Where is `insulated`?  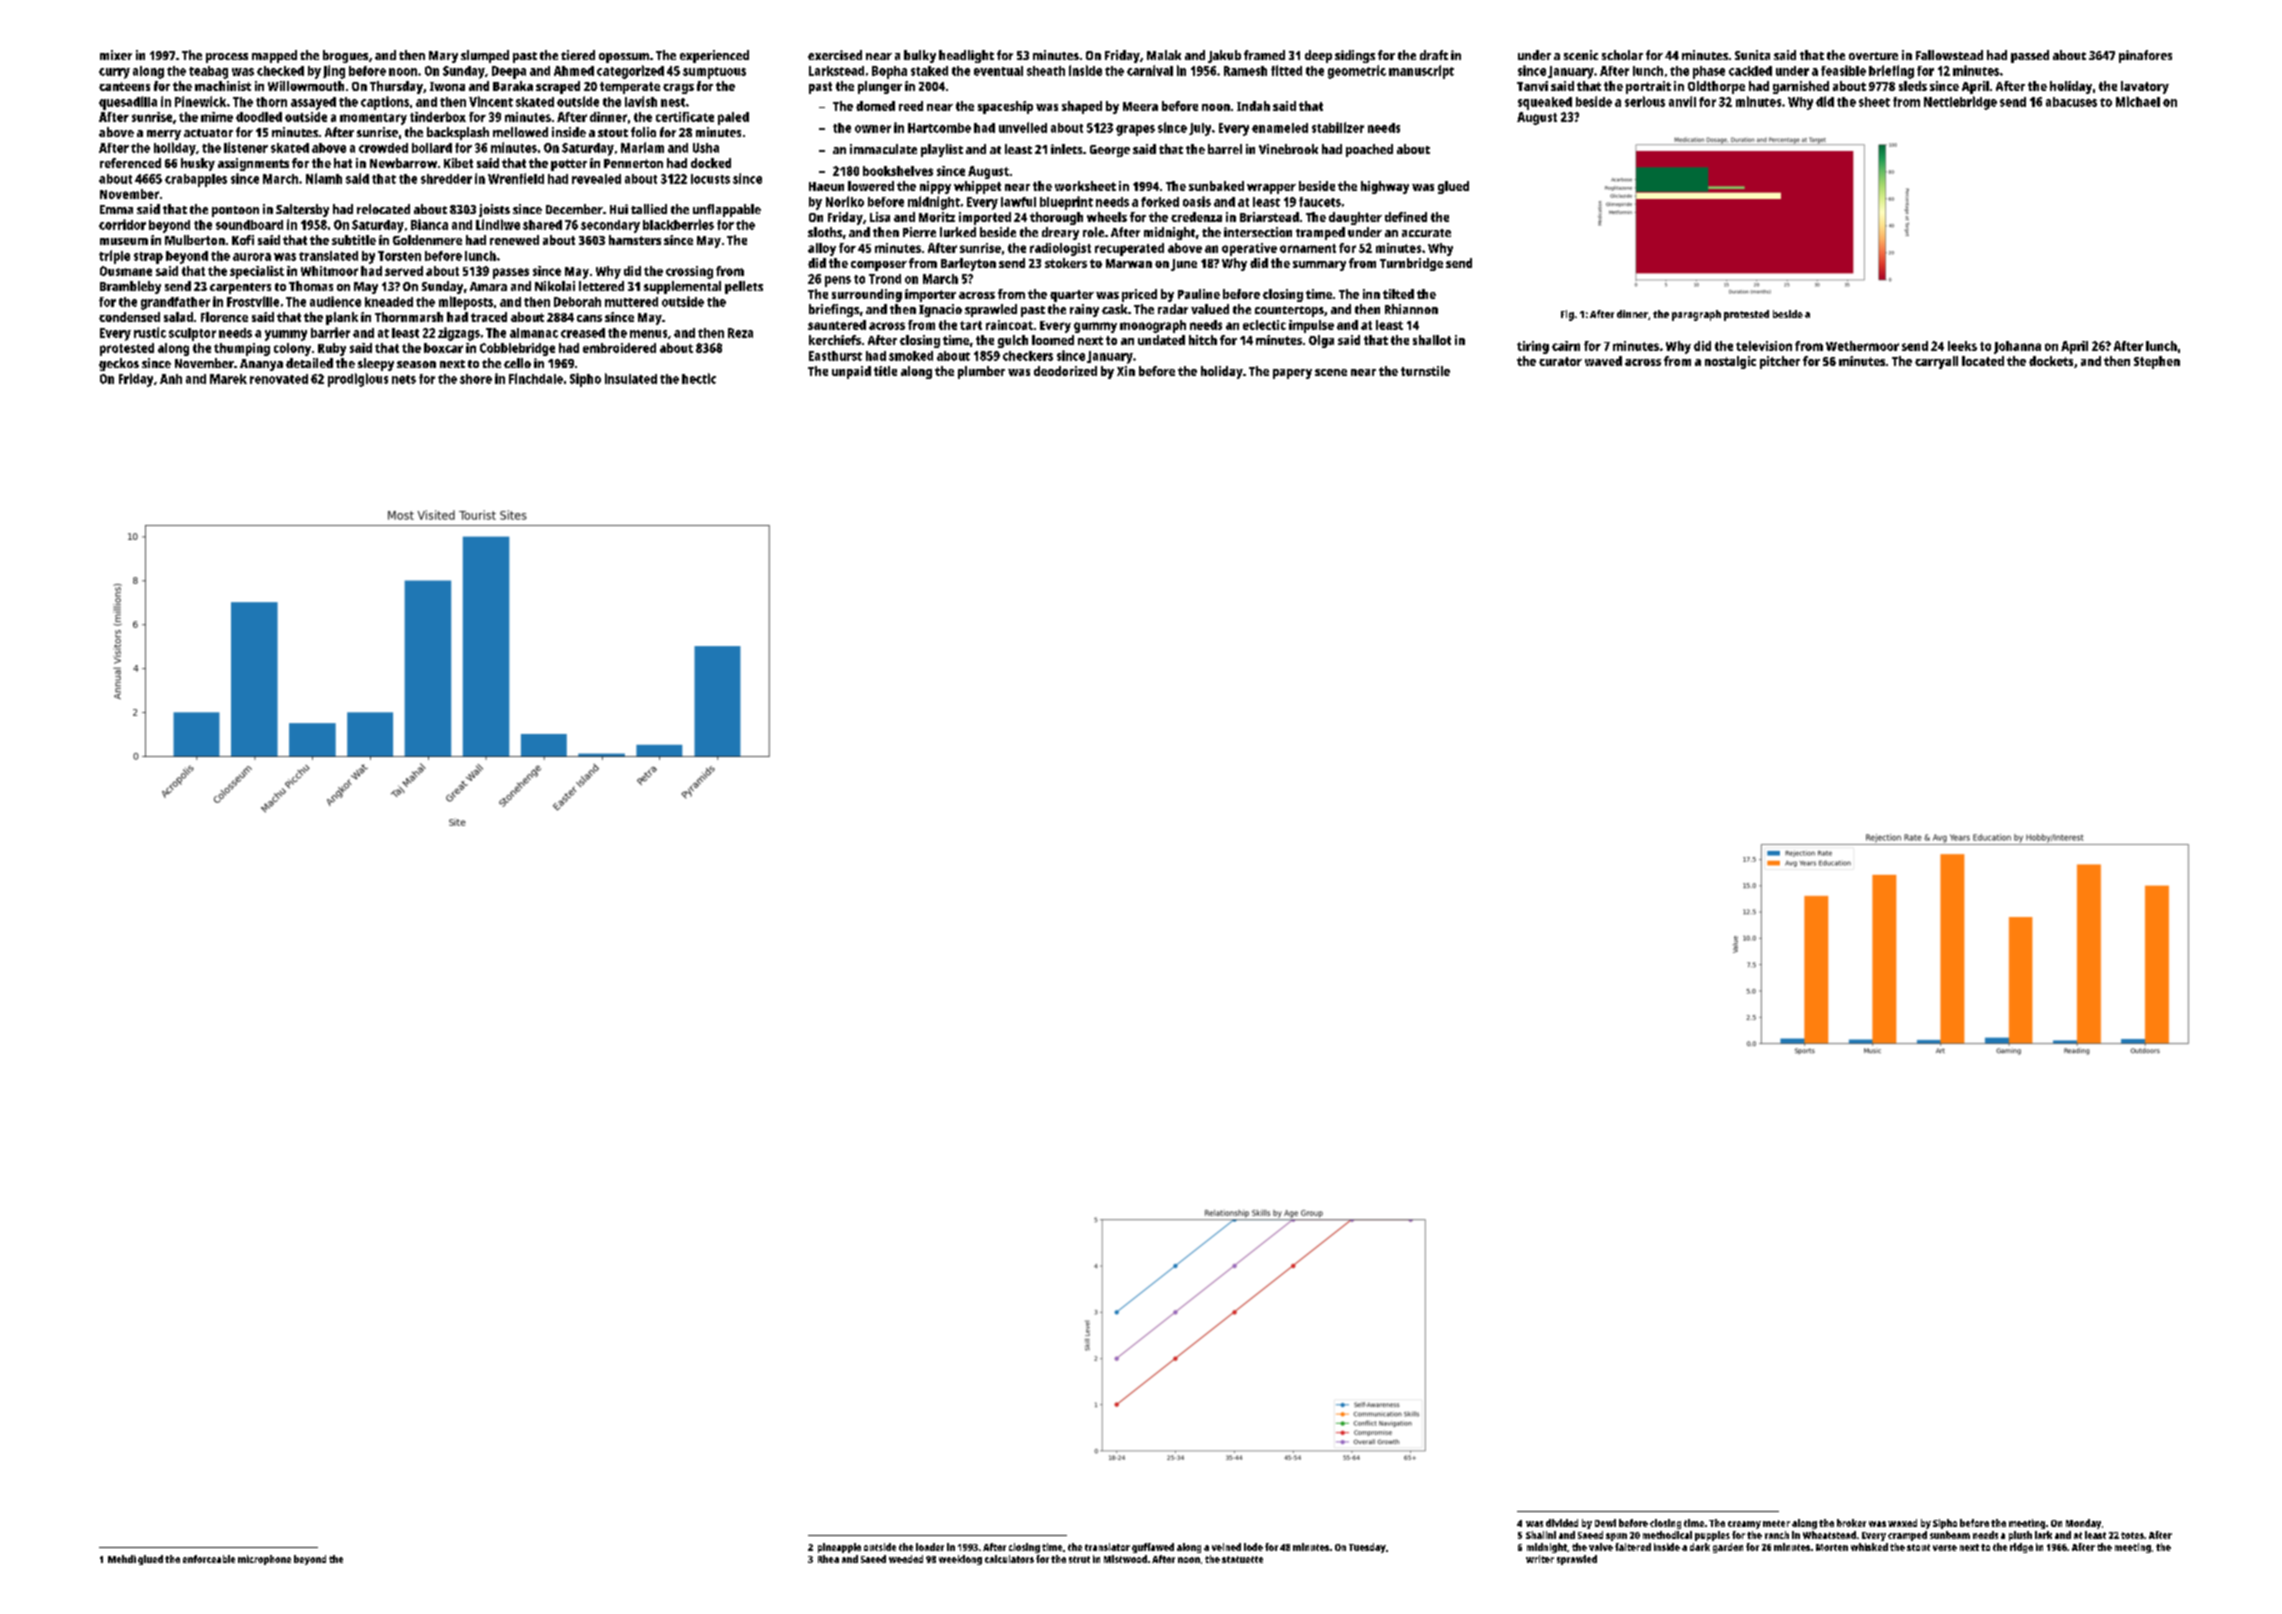
insulated is located at coordinates (631, 378).
